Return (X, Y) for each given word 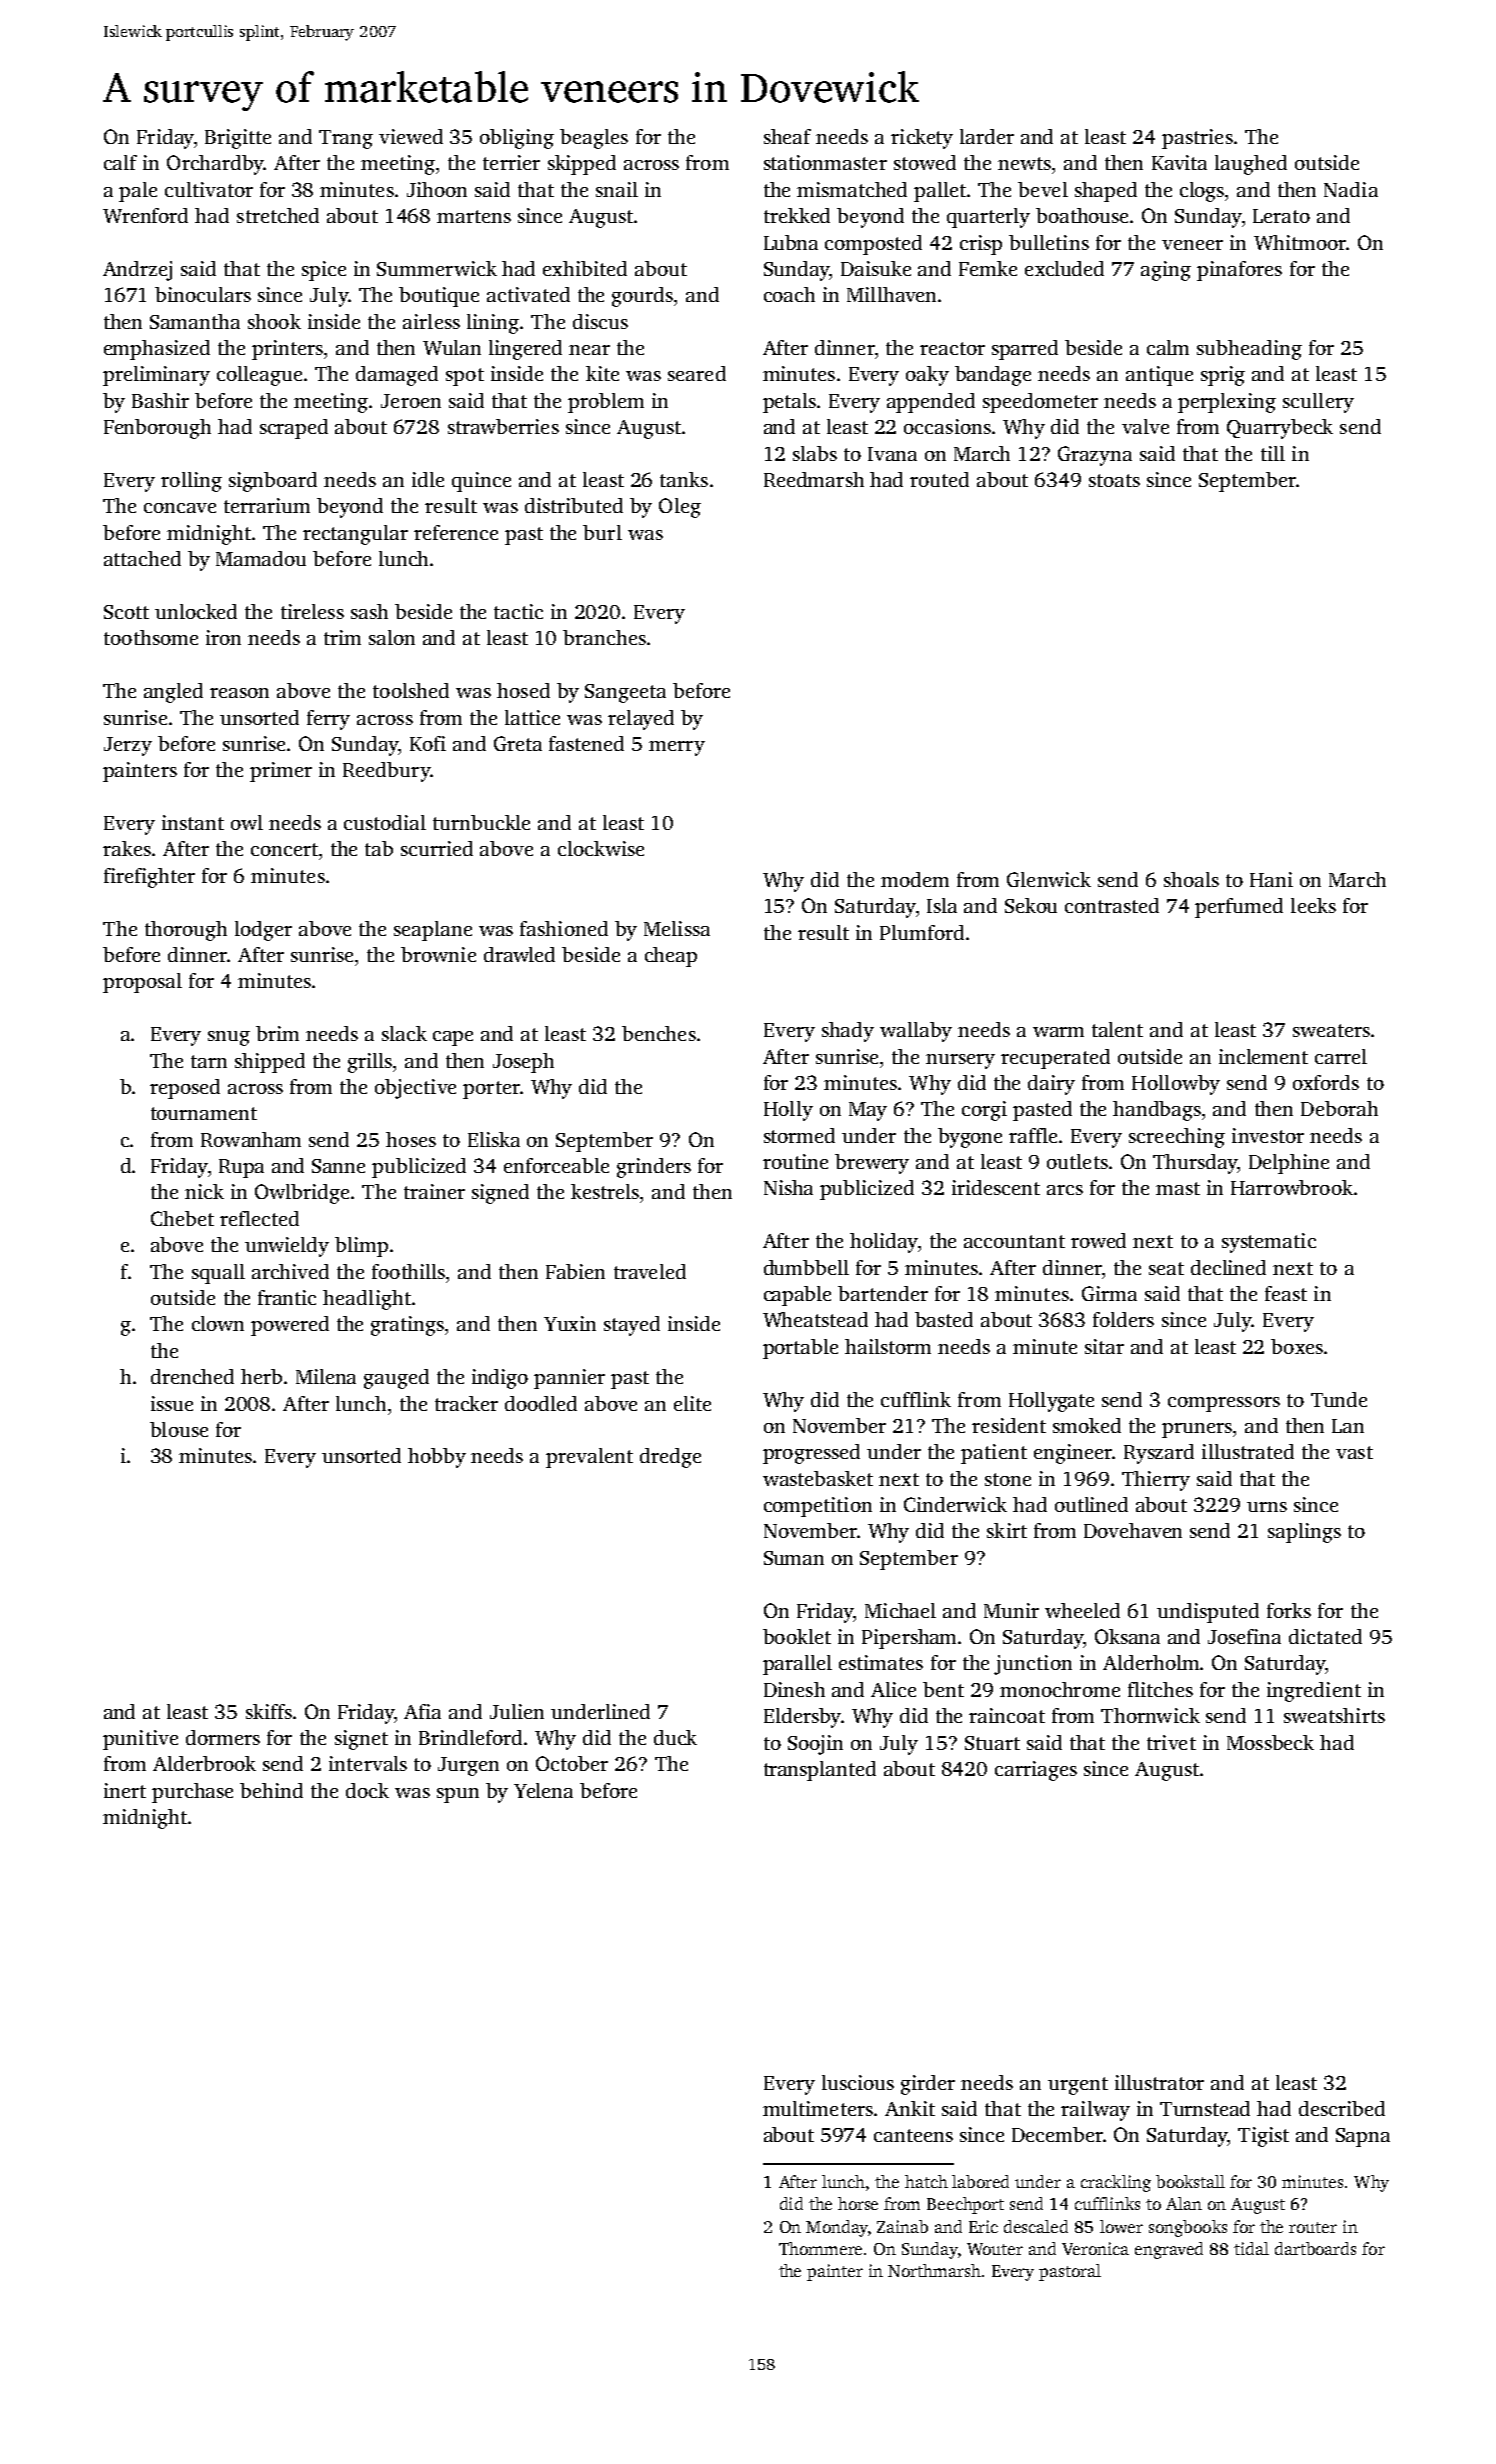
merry (677, 748)
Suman (794, 1558)
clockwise (601, 848)
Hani (1271, 879)
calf (120, 162)
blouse (179, 1429)
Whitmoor (1300, 242)
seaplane (433, 931)
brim (277, 1033)
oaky (927, 376)
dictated (1325, 1636)
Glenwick (1049, 879)
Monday (837, 2228)
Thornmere (820, 2248)
